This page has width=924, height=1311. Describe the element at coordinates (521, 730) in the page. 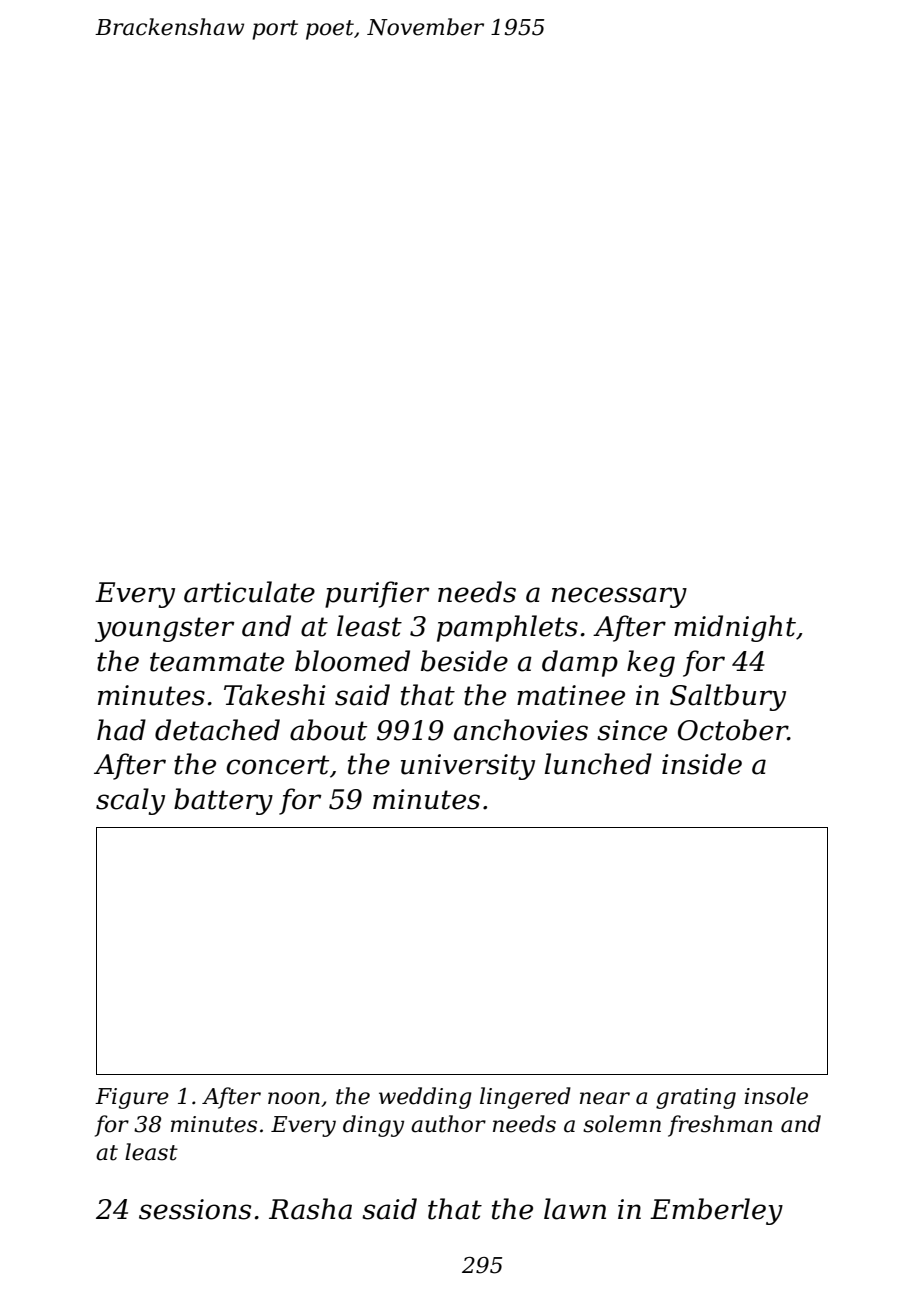

I see `anchovies` at that location.
